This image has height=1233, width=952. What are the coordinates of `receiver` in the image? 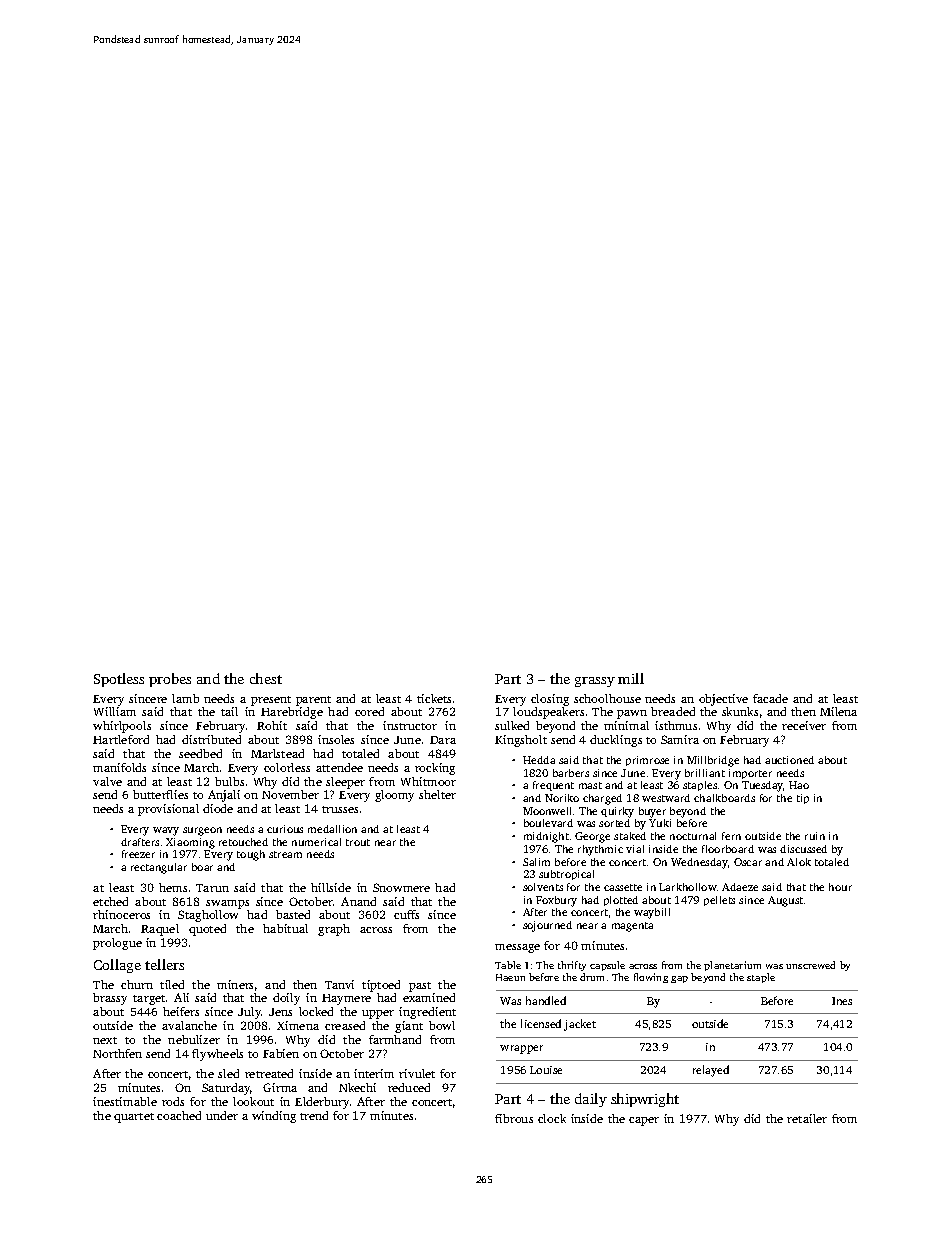 It's located at (804, 725).
